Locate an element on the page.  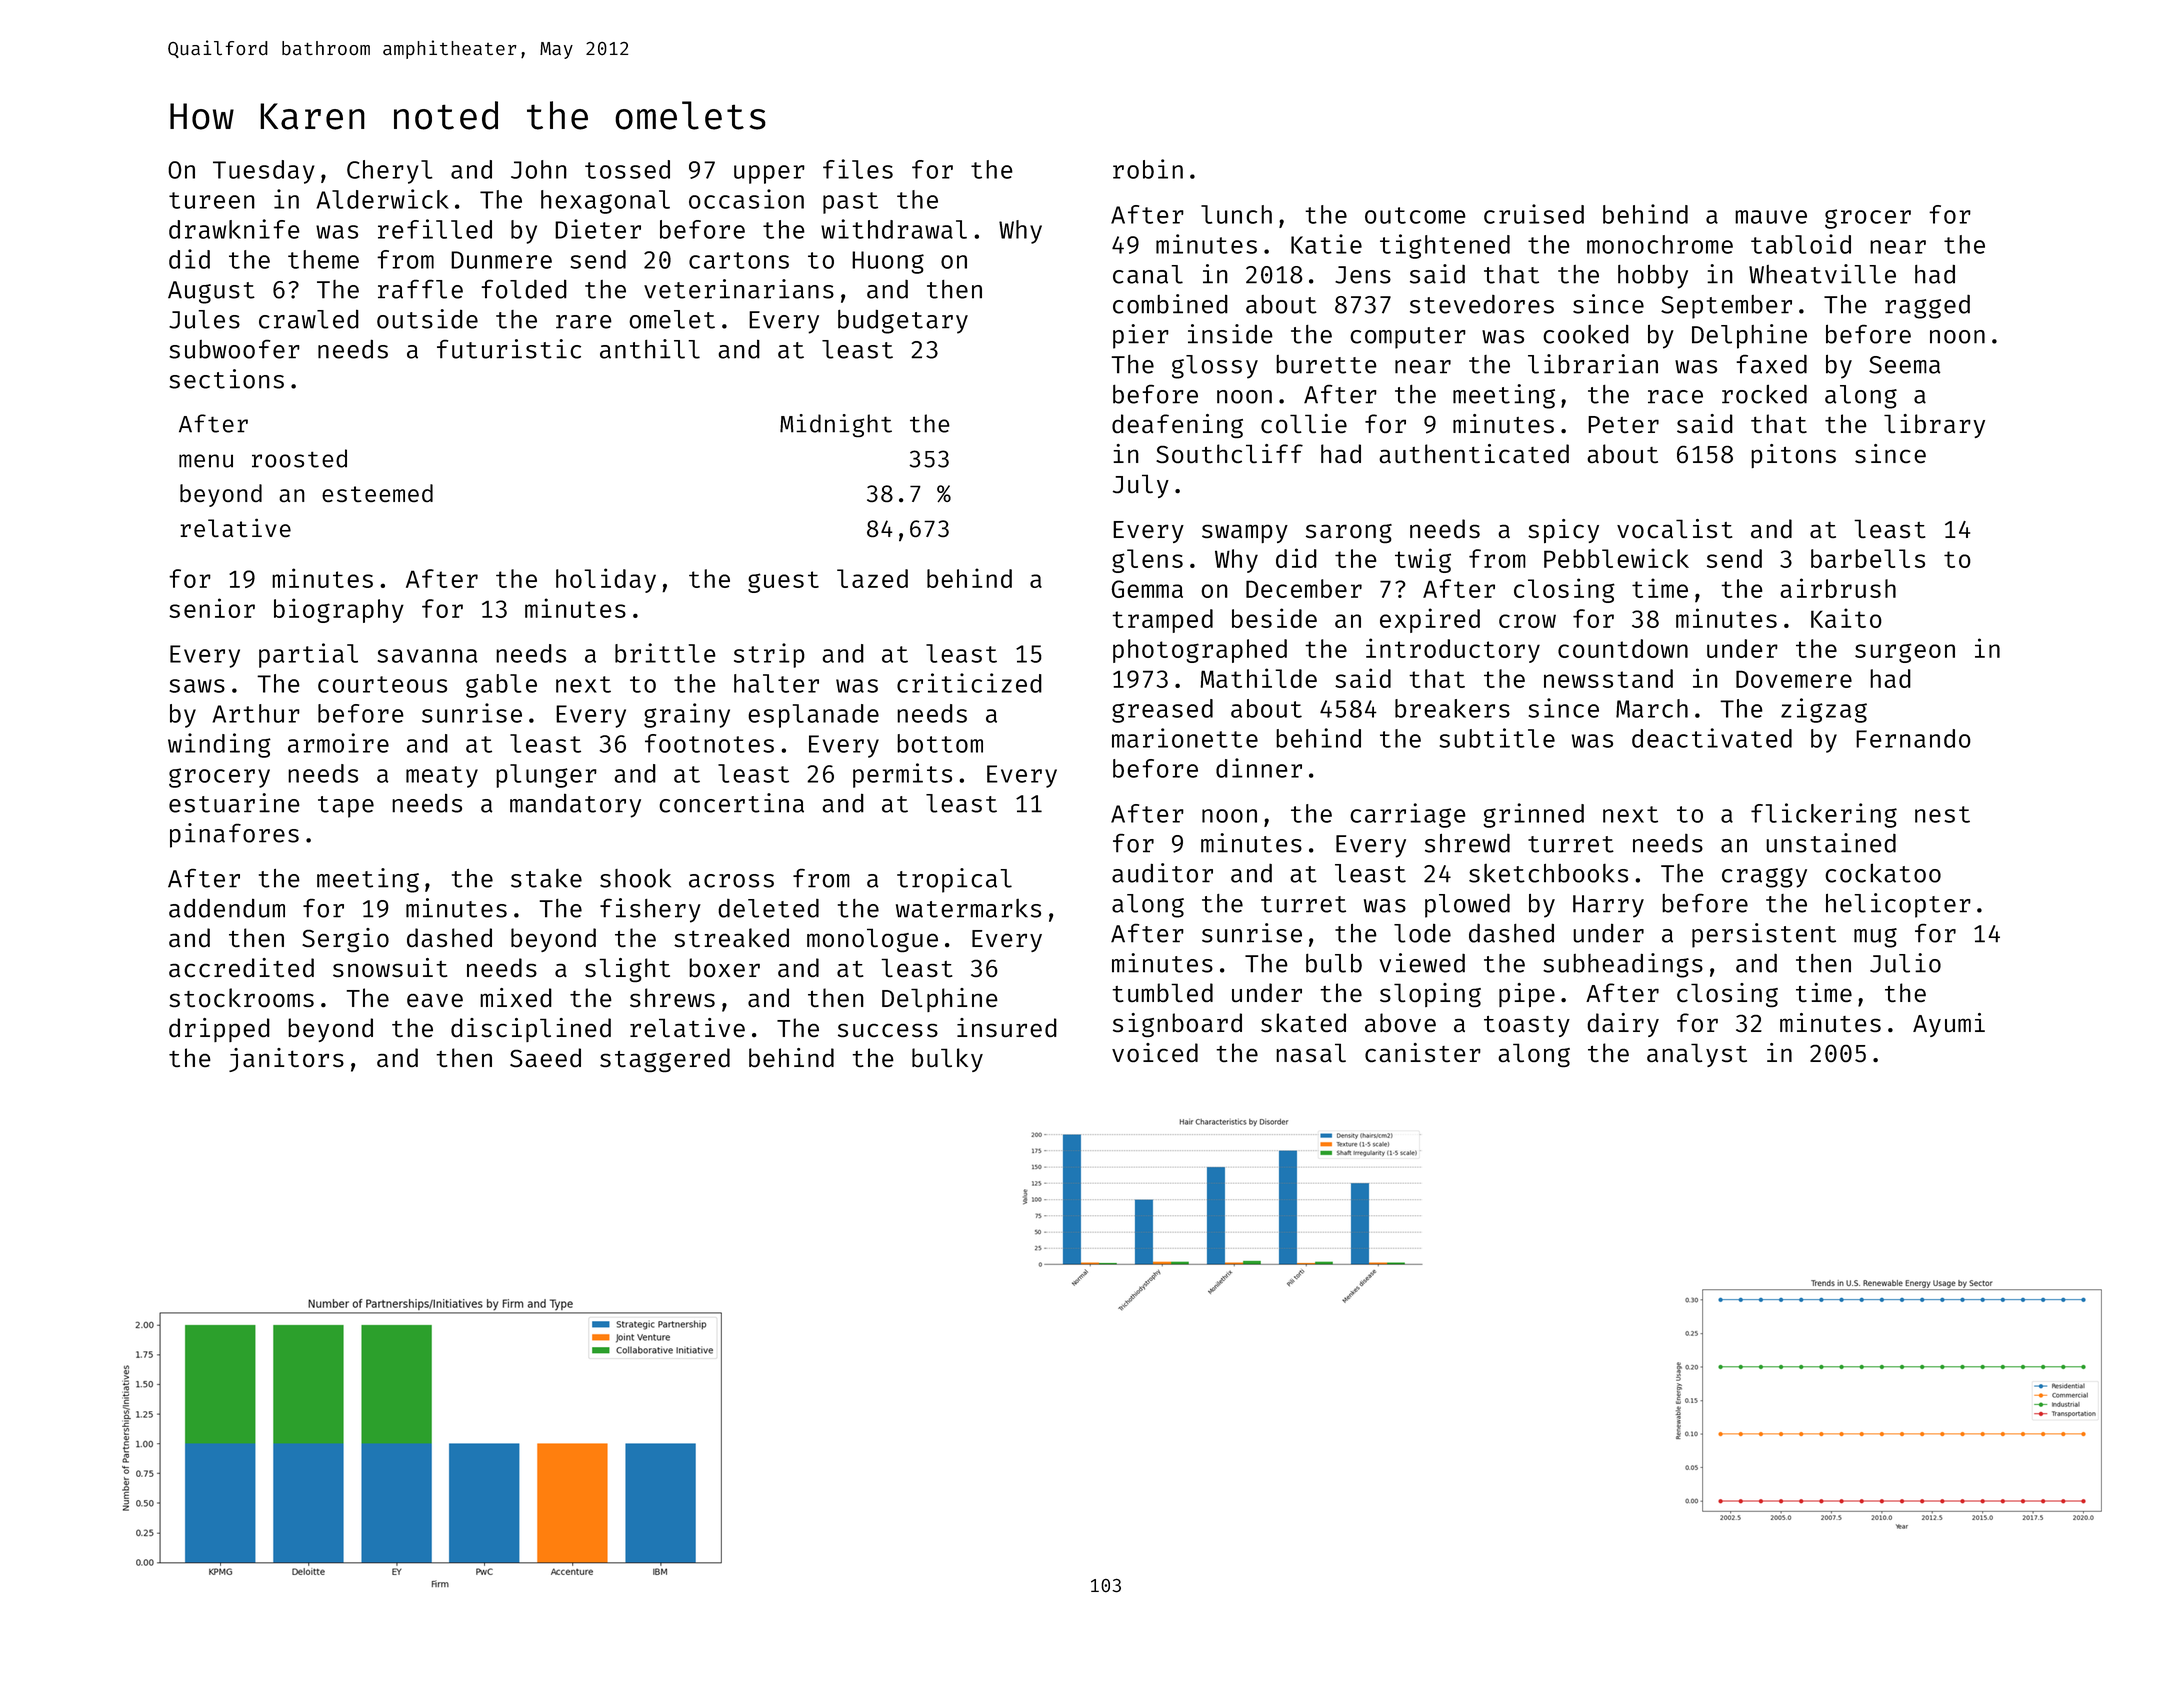
voiced is located at coordinates (1155, 1052).
